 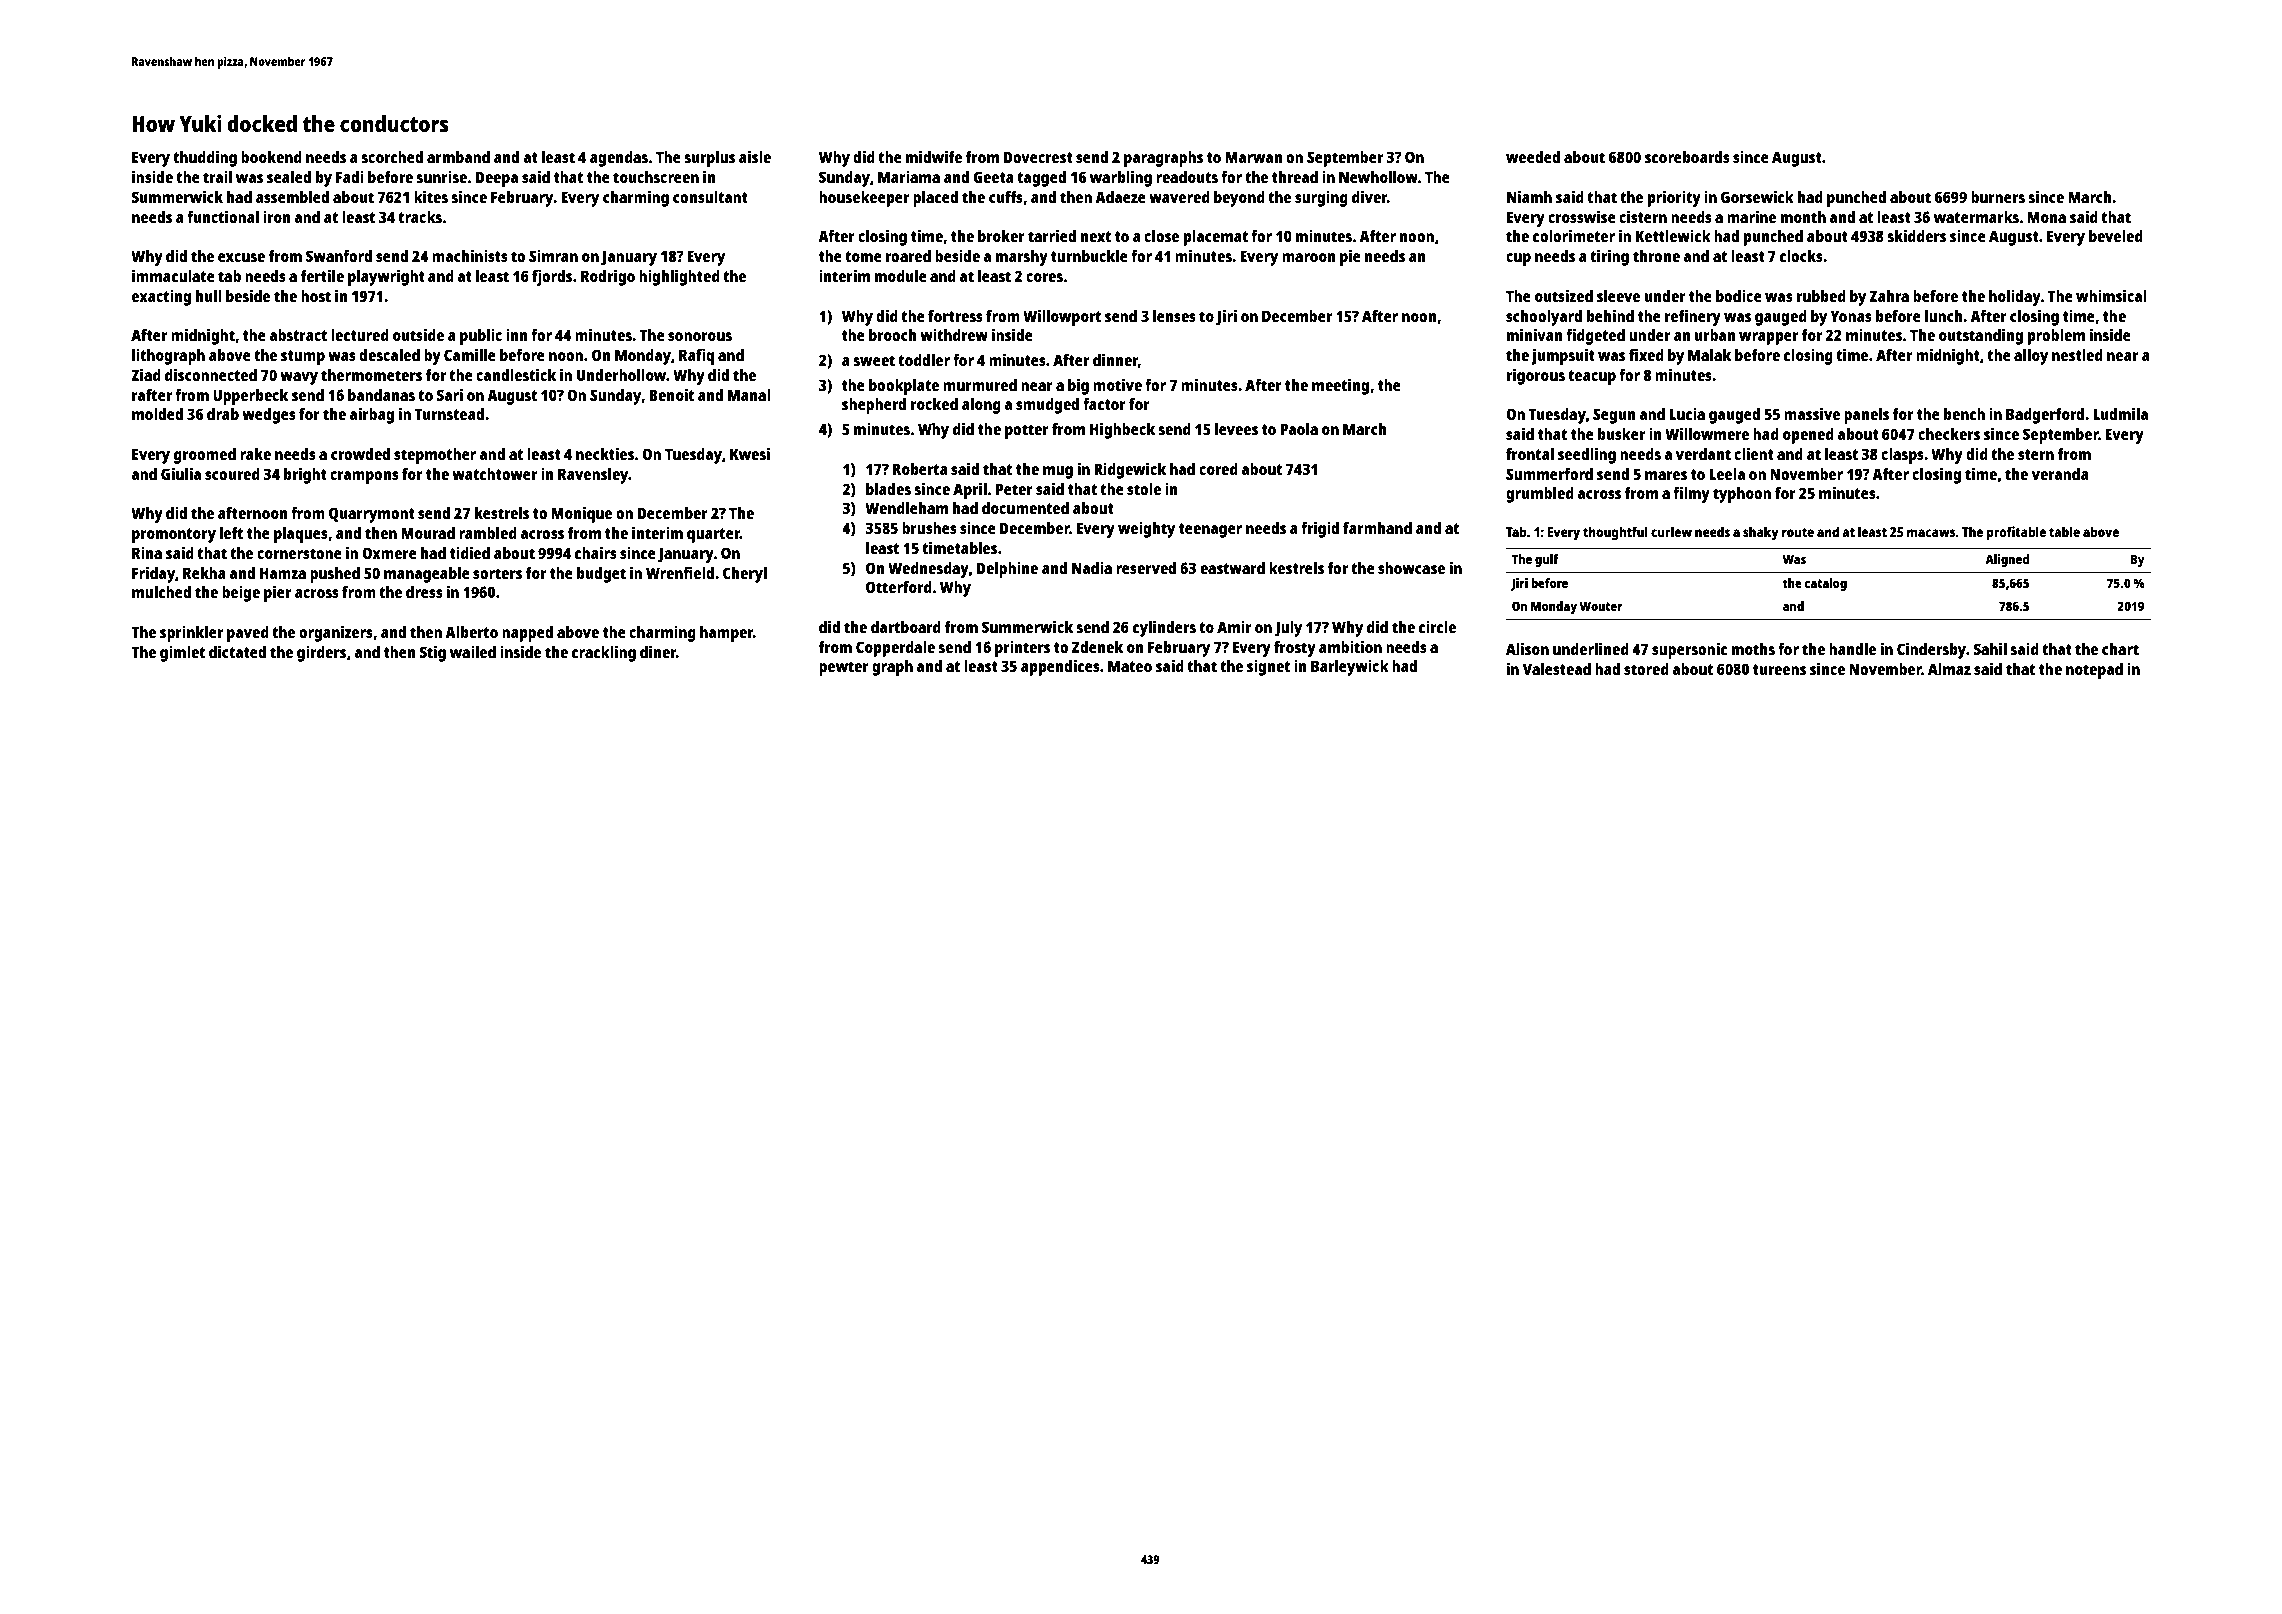 I want to click on surging, so click(x=1321, y=198).
